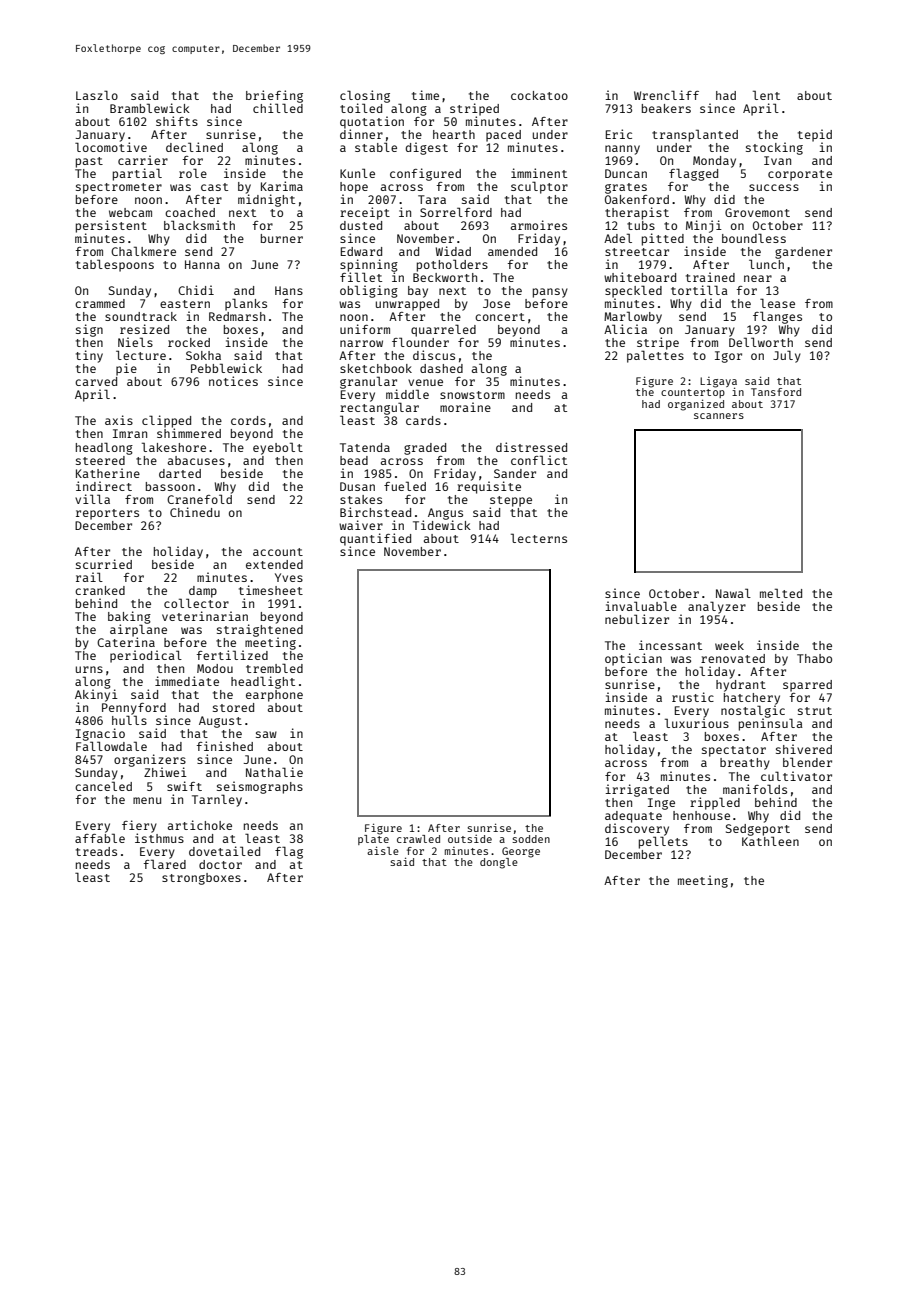  I want to click on Wrencliff, so click(666, 95).
